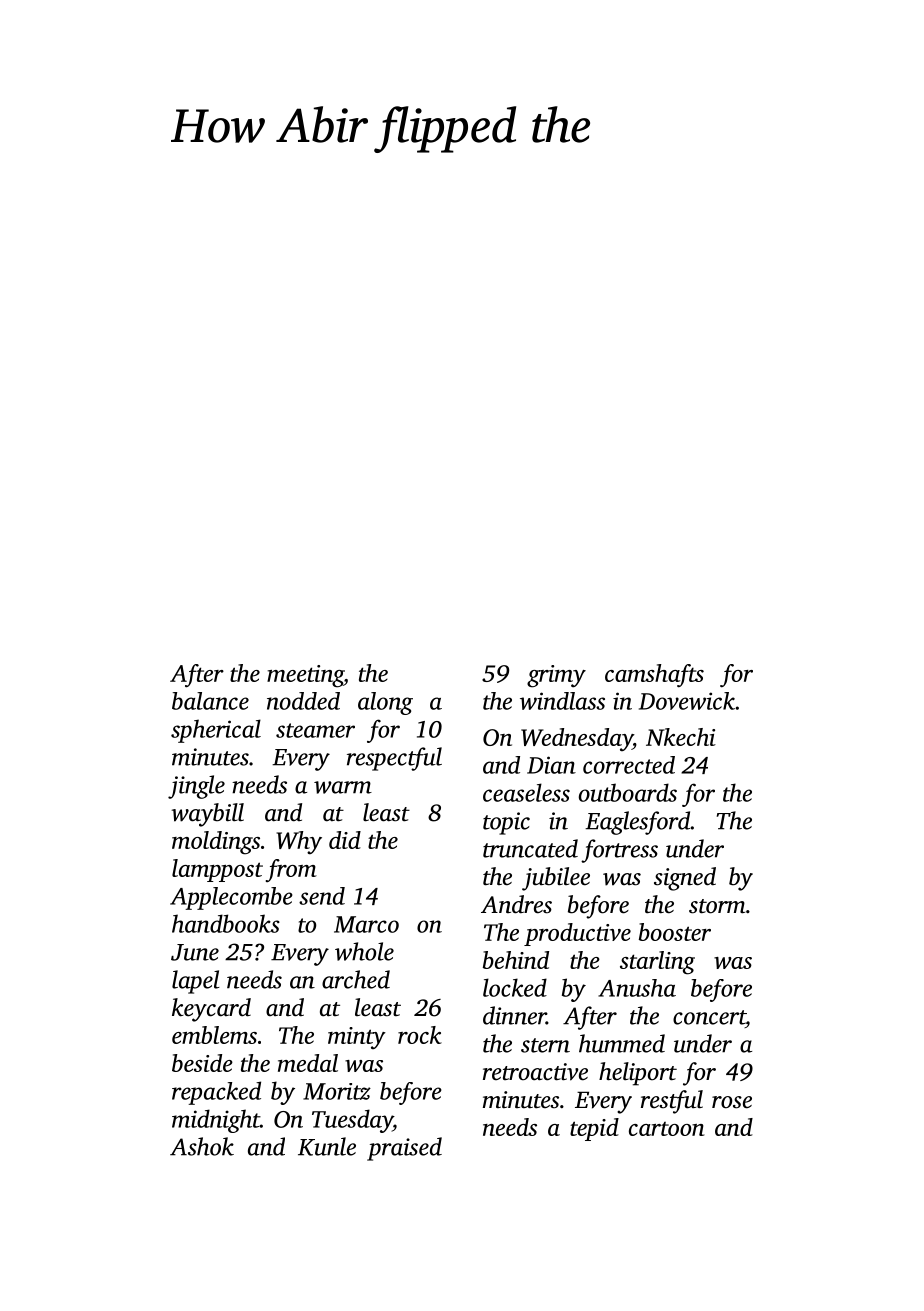 The image size is (924, 1311). I want to click on Marco, so click(366, 924).
